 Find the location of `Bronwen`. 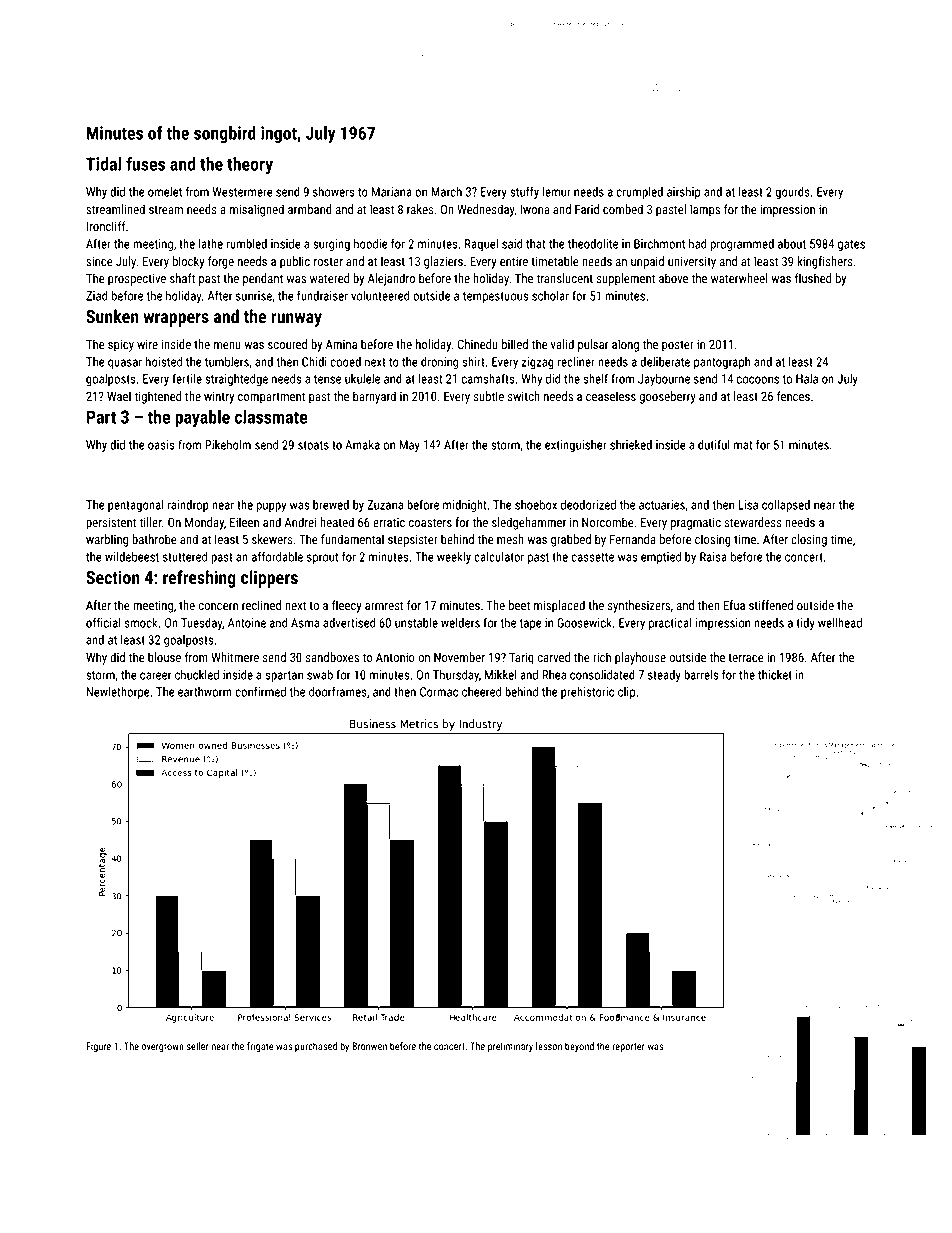

Bronwen is located at coordinates (369, 1046).
